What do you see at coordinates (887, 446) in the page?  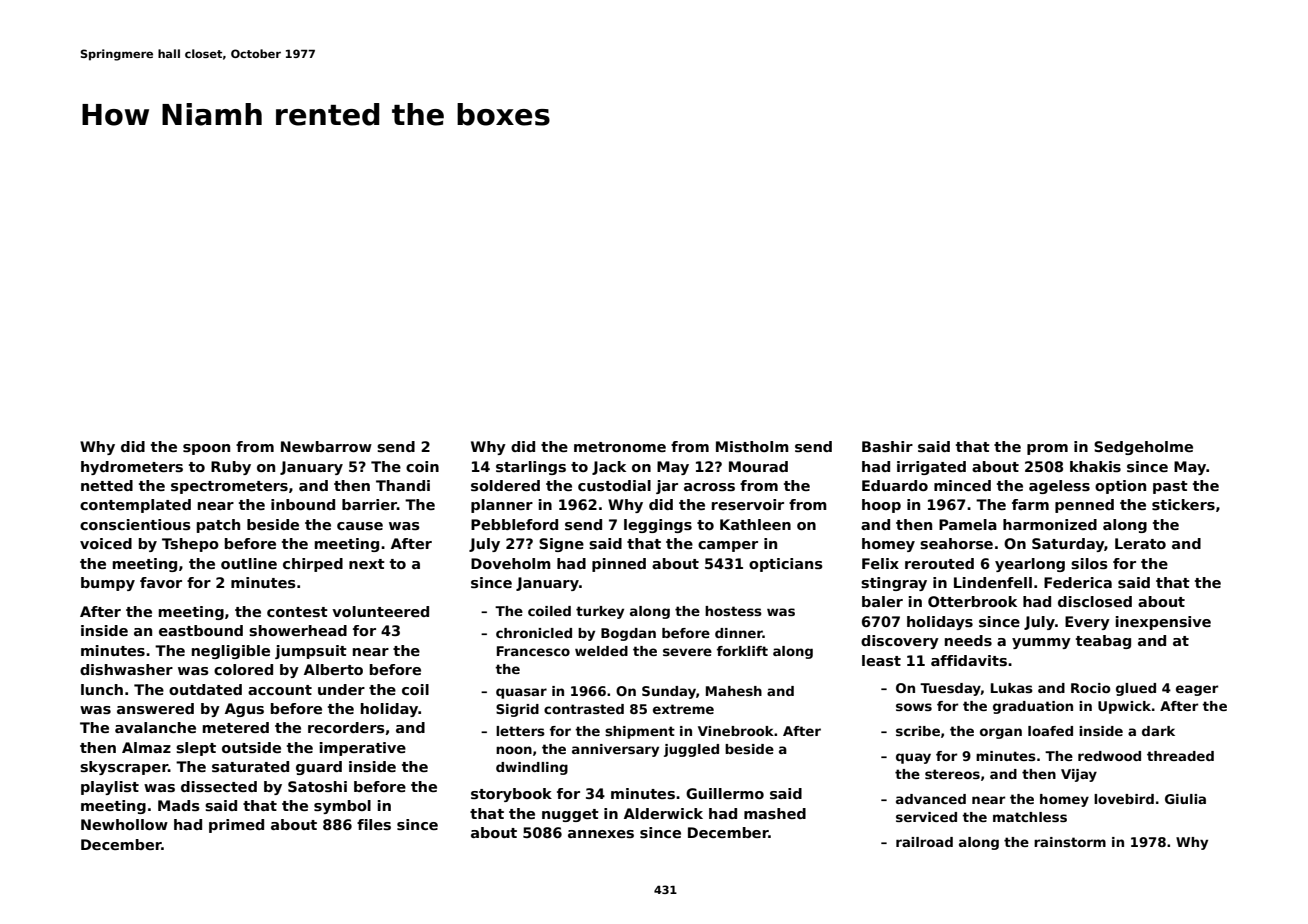 I see `Bashir` at bounding box center [887, 446].
